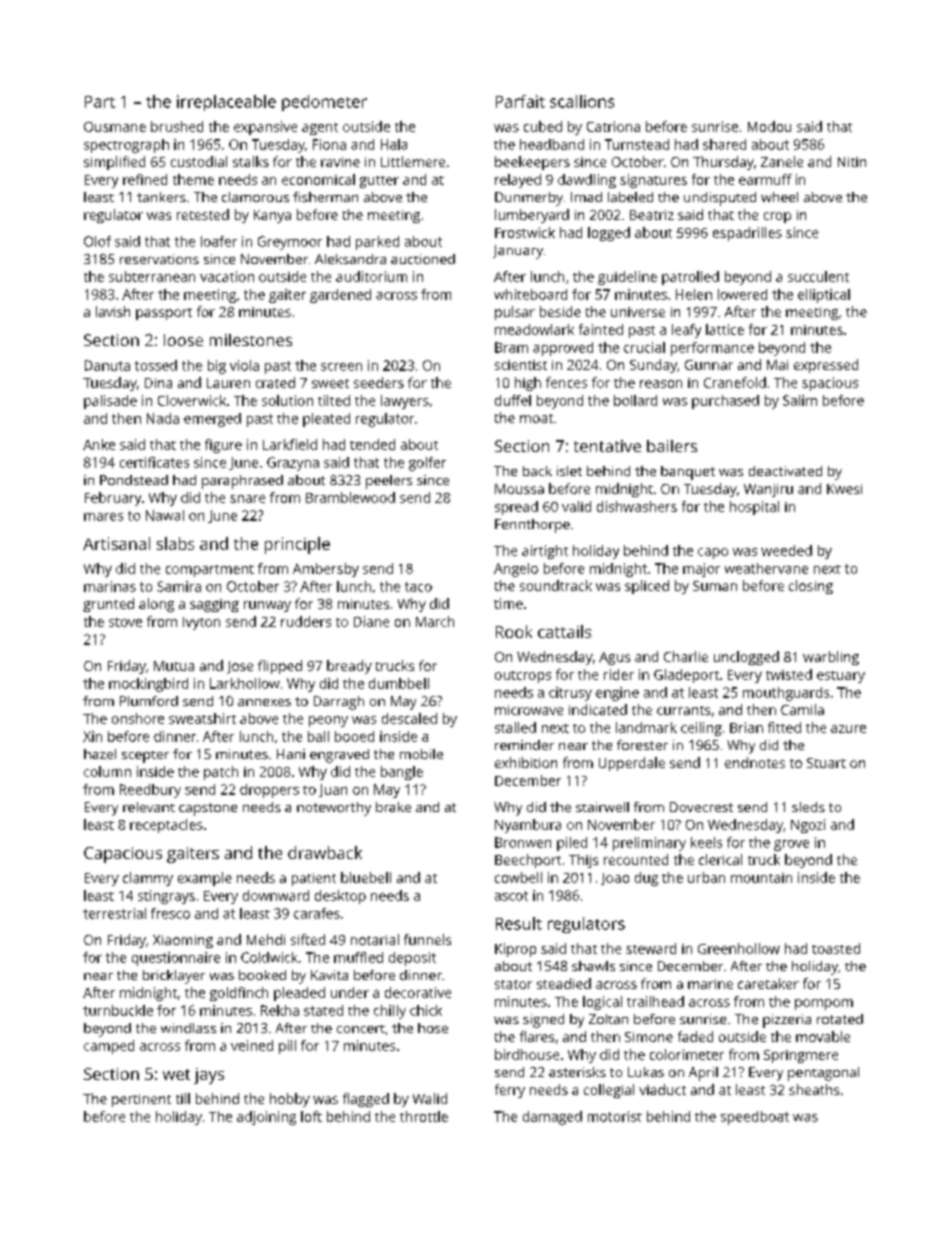 The width and height of the document is (952, 1233). Describe the element at coordinates (552, 1118) in the document. I see `damaged` at that location.
